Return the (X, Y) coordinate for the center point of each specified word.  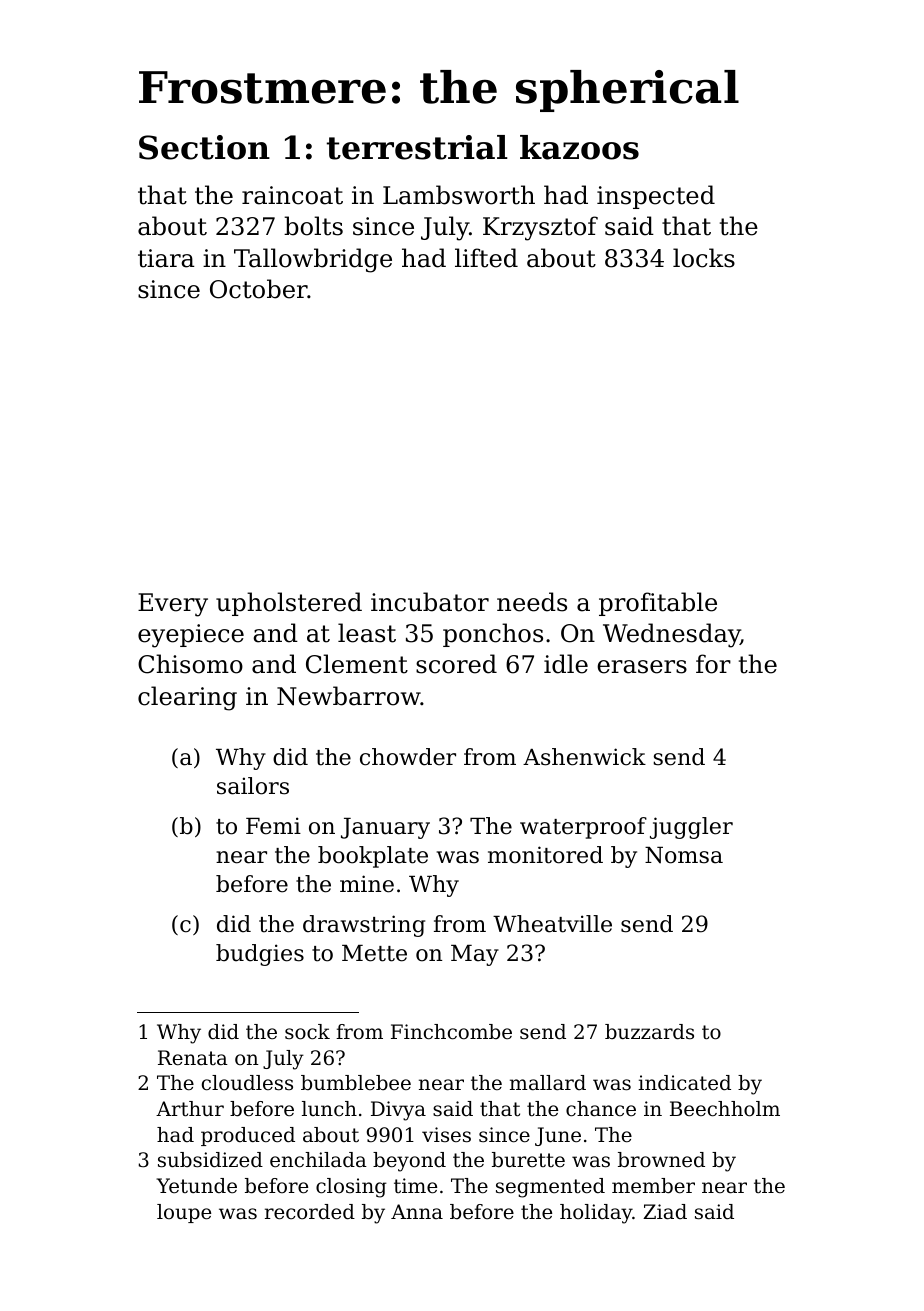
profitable (658, 604)
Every (173, 605)
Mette (374, 953)
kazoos (579, 147)
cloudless (247, 1083)
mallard (548, 1083)
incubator (430, 602)
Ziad (665, 1212)
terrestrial (417, 147)
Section (204, 147)
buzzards (649, 1032)
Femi (273, 826)
